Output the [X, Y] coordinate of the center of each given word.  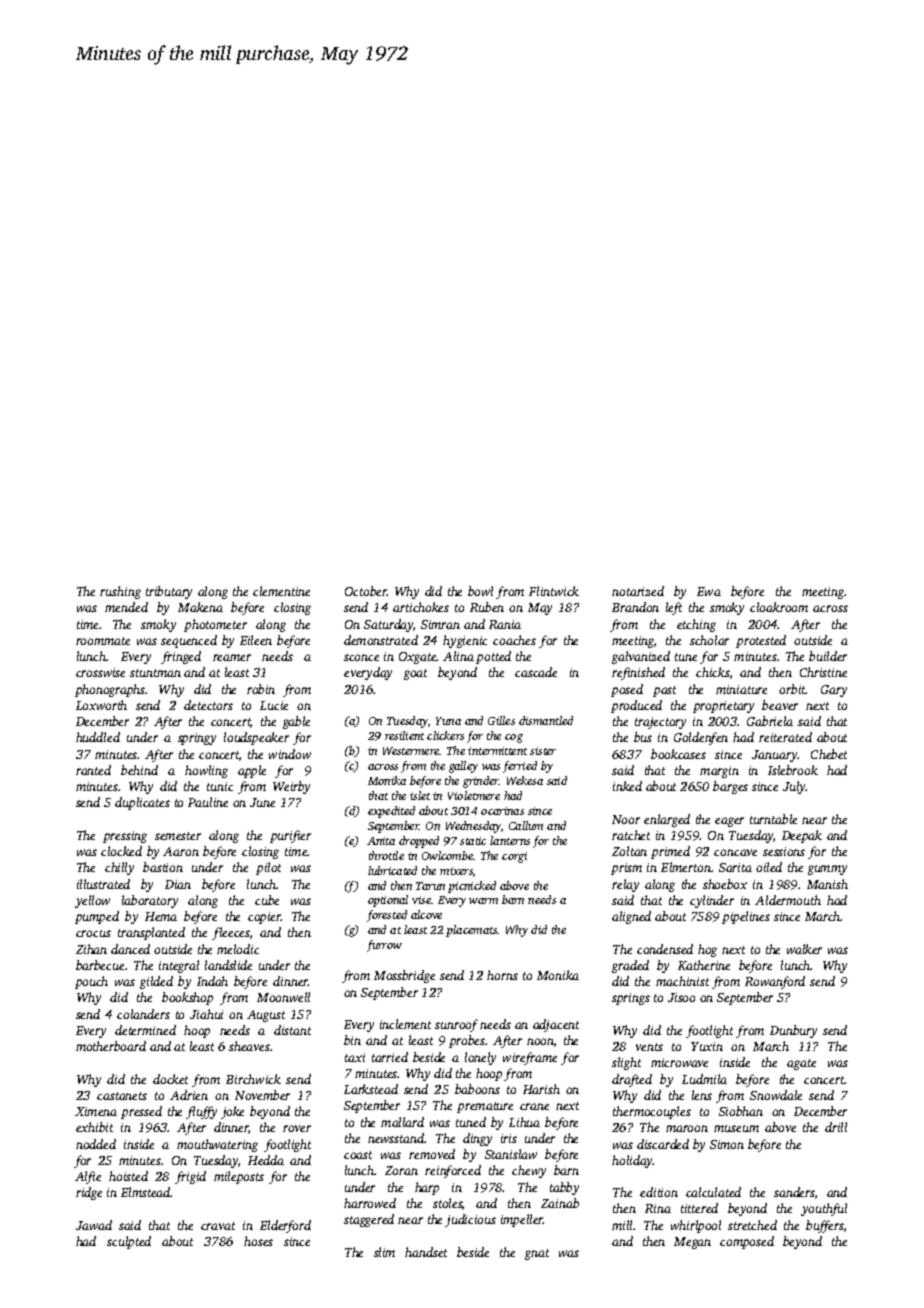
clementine [281, 591]
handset [426, 1252]
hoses [258, 1241]
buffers [825, 1226]
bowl [480, 591]
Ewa [709, 591]
